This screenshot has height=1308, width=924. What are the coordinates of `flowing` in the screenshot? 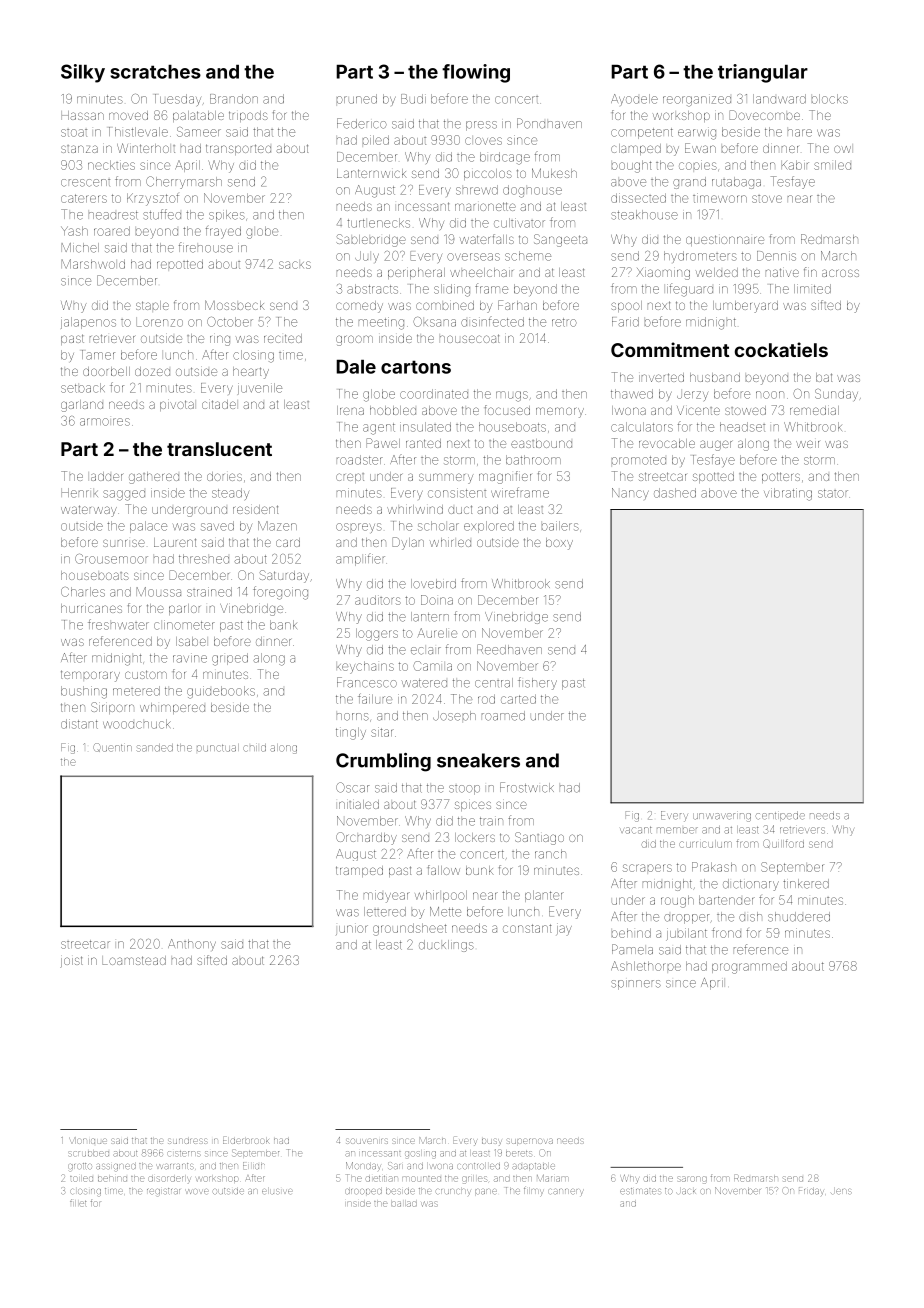 It's located at (476, 73).
